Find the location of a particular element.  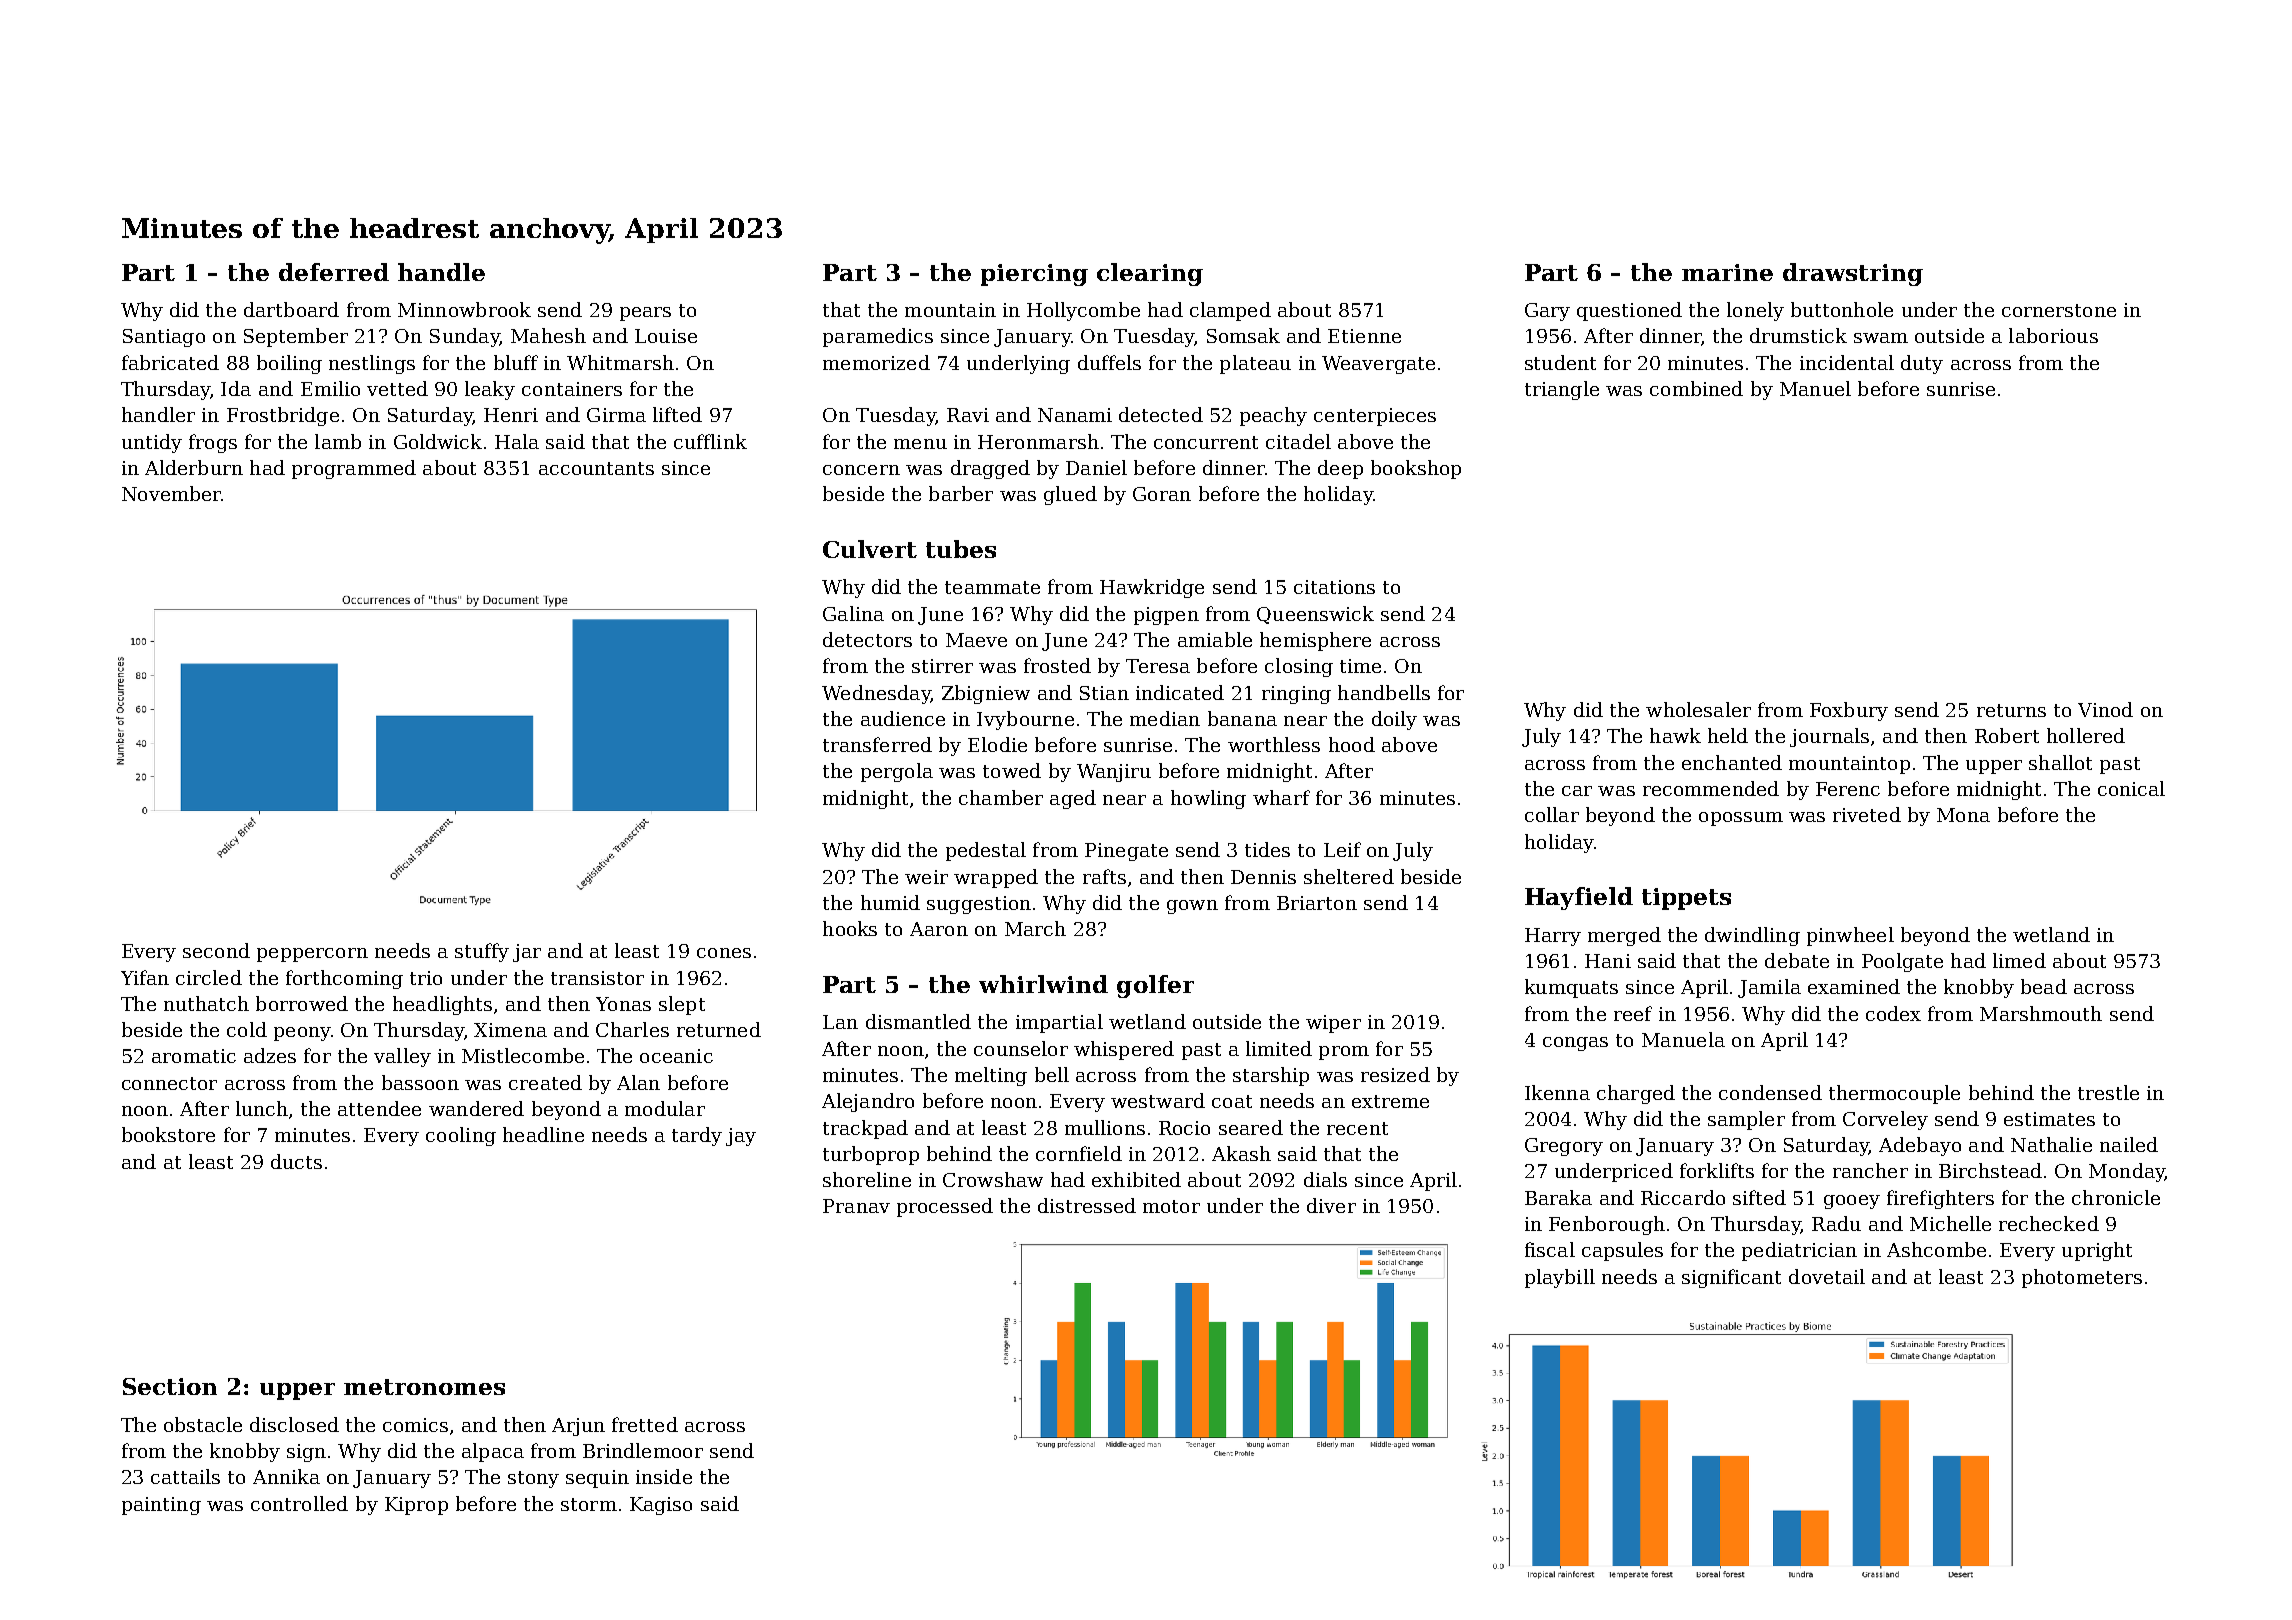

duffels is located at coordinates (1109, 362).
